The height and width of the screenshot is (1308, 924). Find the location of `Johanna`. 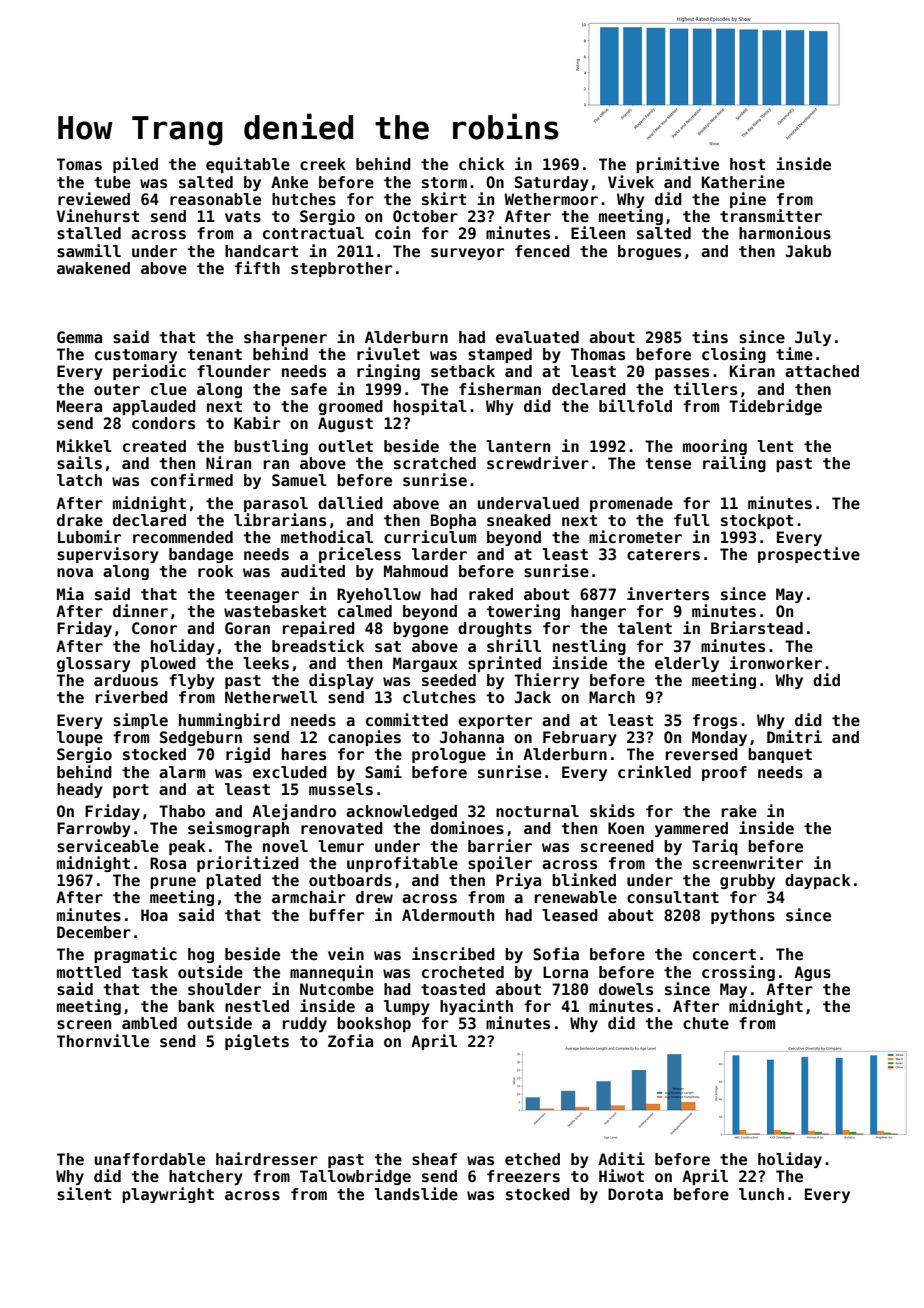

Johanna is located at coordinates (472, 737).
